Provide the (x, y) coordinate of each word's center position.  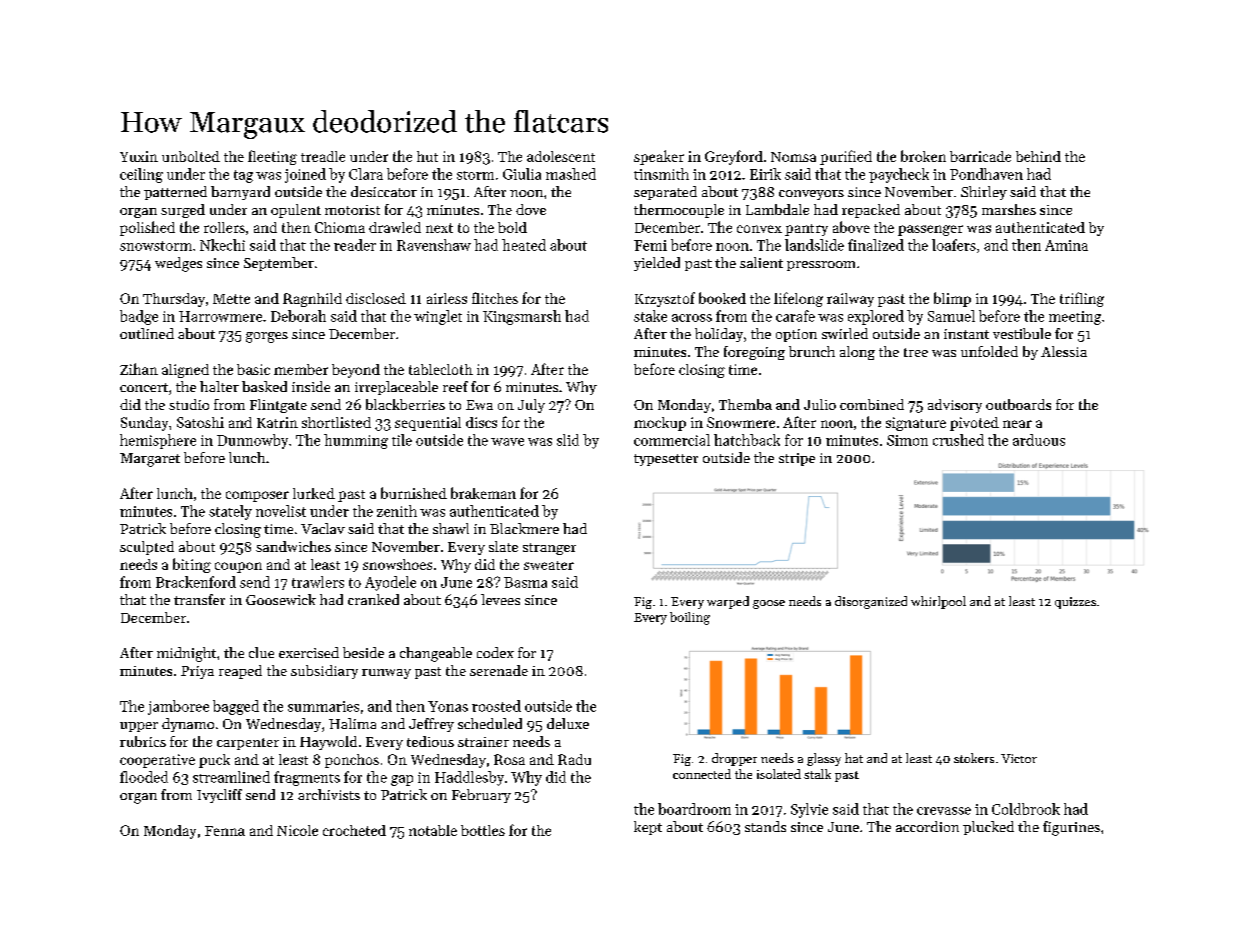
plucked (988, 828)
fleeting (272, 157)
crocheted (354, 830)
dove (531, 209)
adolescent (561, 156)
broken (923, 156)
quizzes (1075, 603)
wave (507, 442)
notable (433, 830)
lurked (314, 493)
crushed (958, 440)
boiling (690, 618)
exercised (309, 652)
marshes (1009, 209)
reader (355, 245)
